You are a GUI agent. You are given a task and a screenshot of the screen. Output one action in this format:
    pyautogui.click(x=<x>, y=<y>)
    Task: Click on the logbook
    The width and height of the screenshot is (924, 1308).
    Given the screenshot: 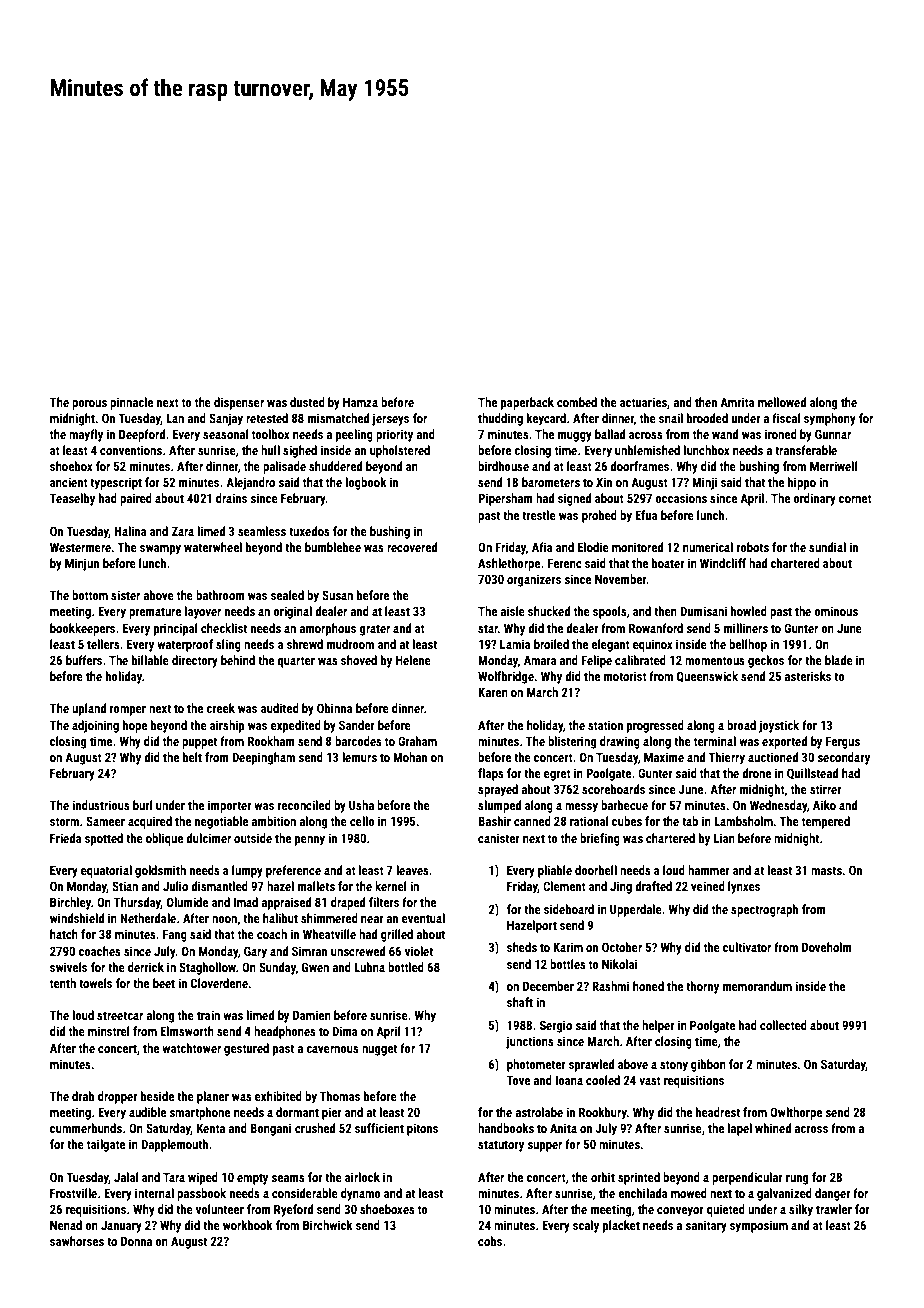 What is the action you would take?
    pyautogui.click(x=366, y=483)
